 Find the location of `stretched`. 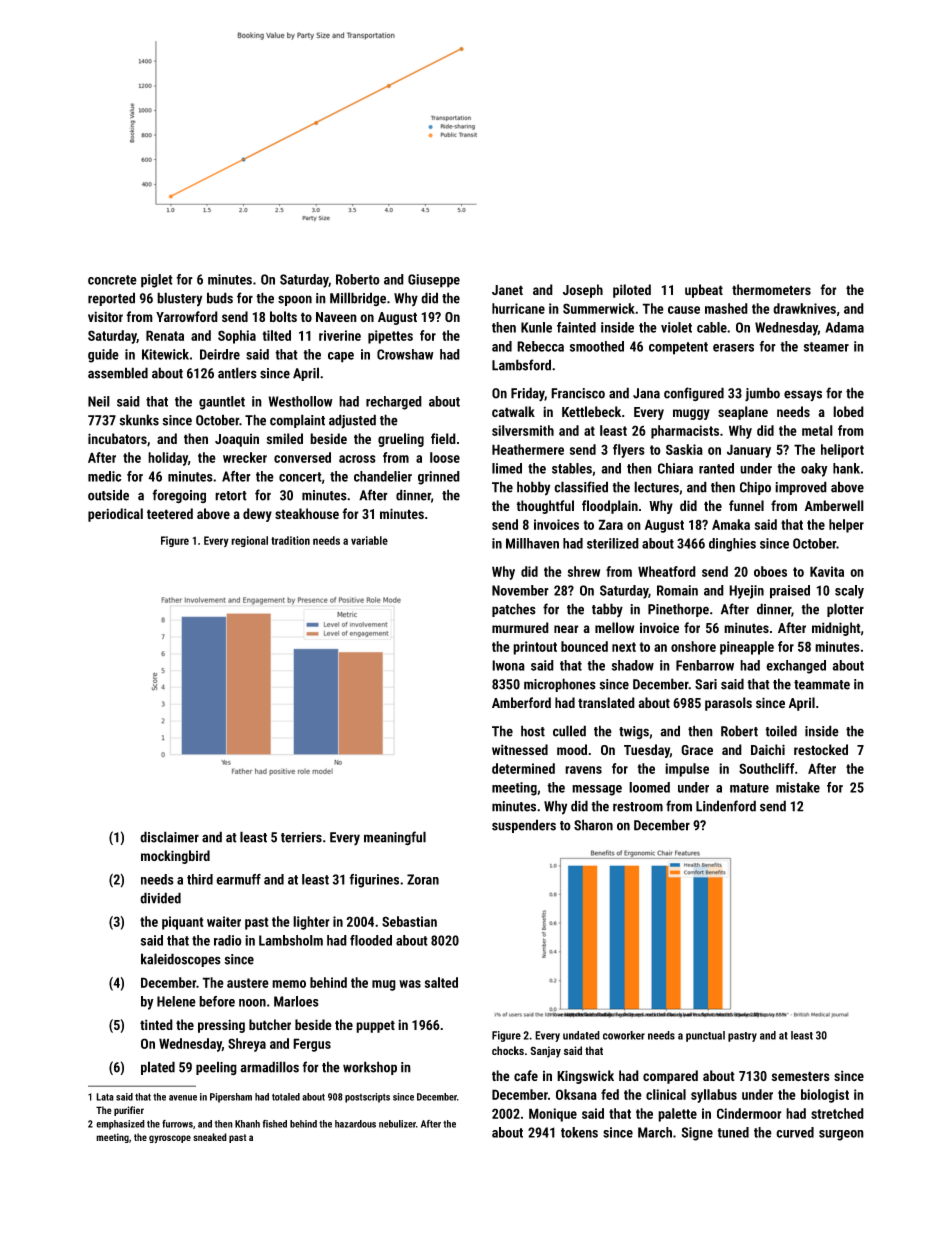

stretched is located at coordinates (837, 1113).
